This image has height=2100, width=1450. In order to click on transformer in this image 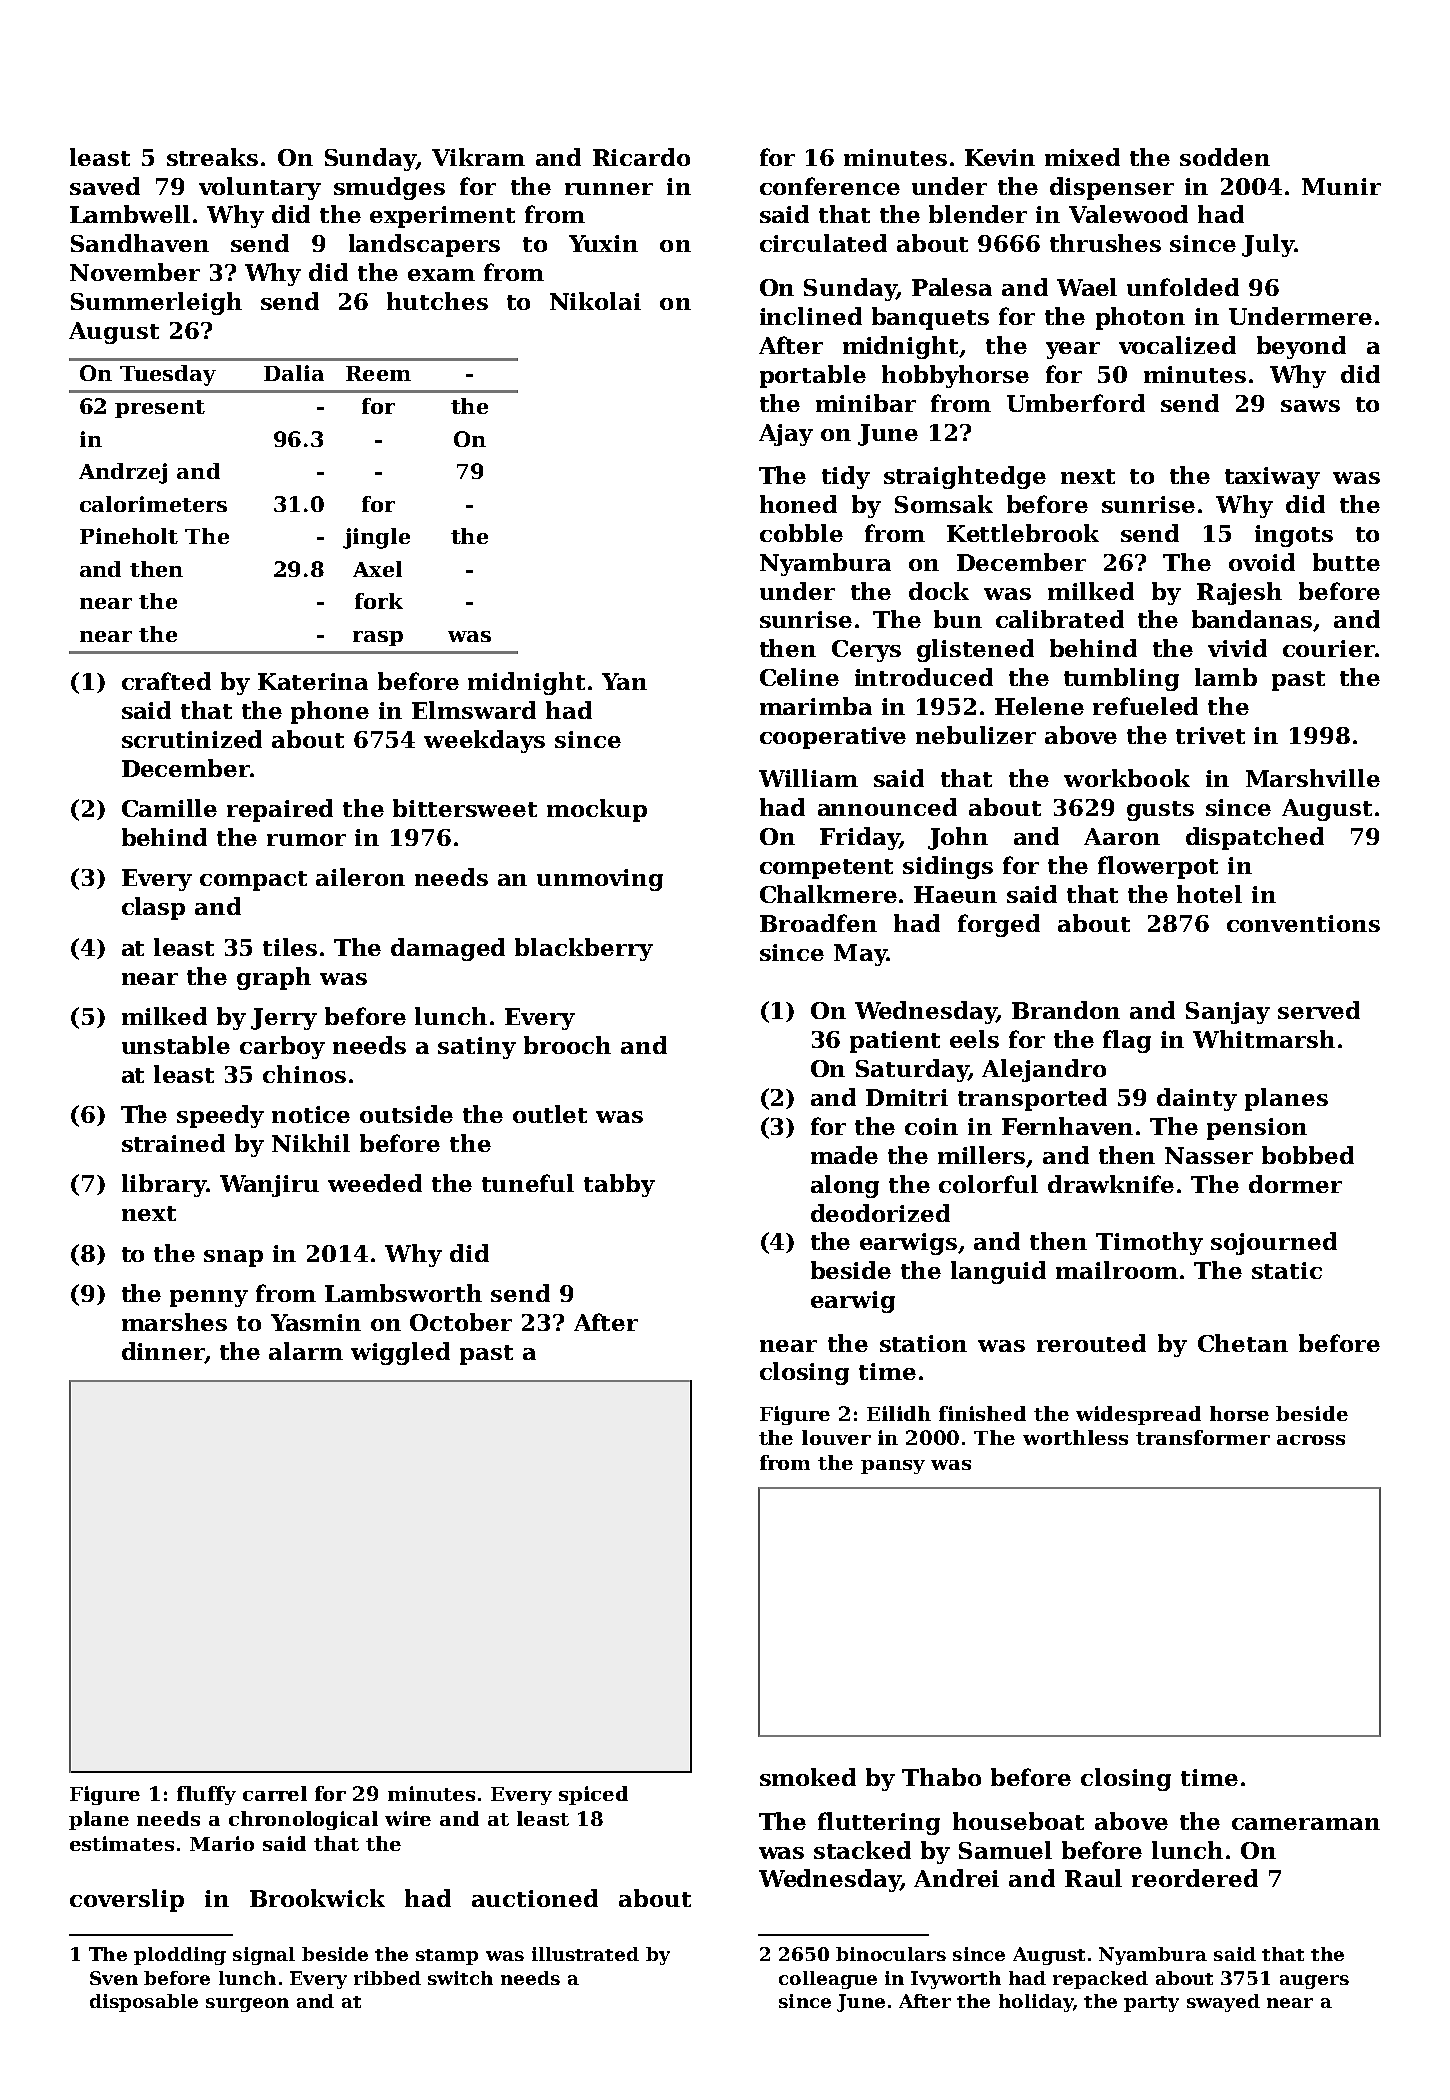, I will do `click(1203, 1437)`.
